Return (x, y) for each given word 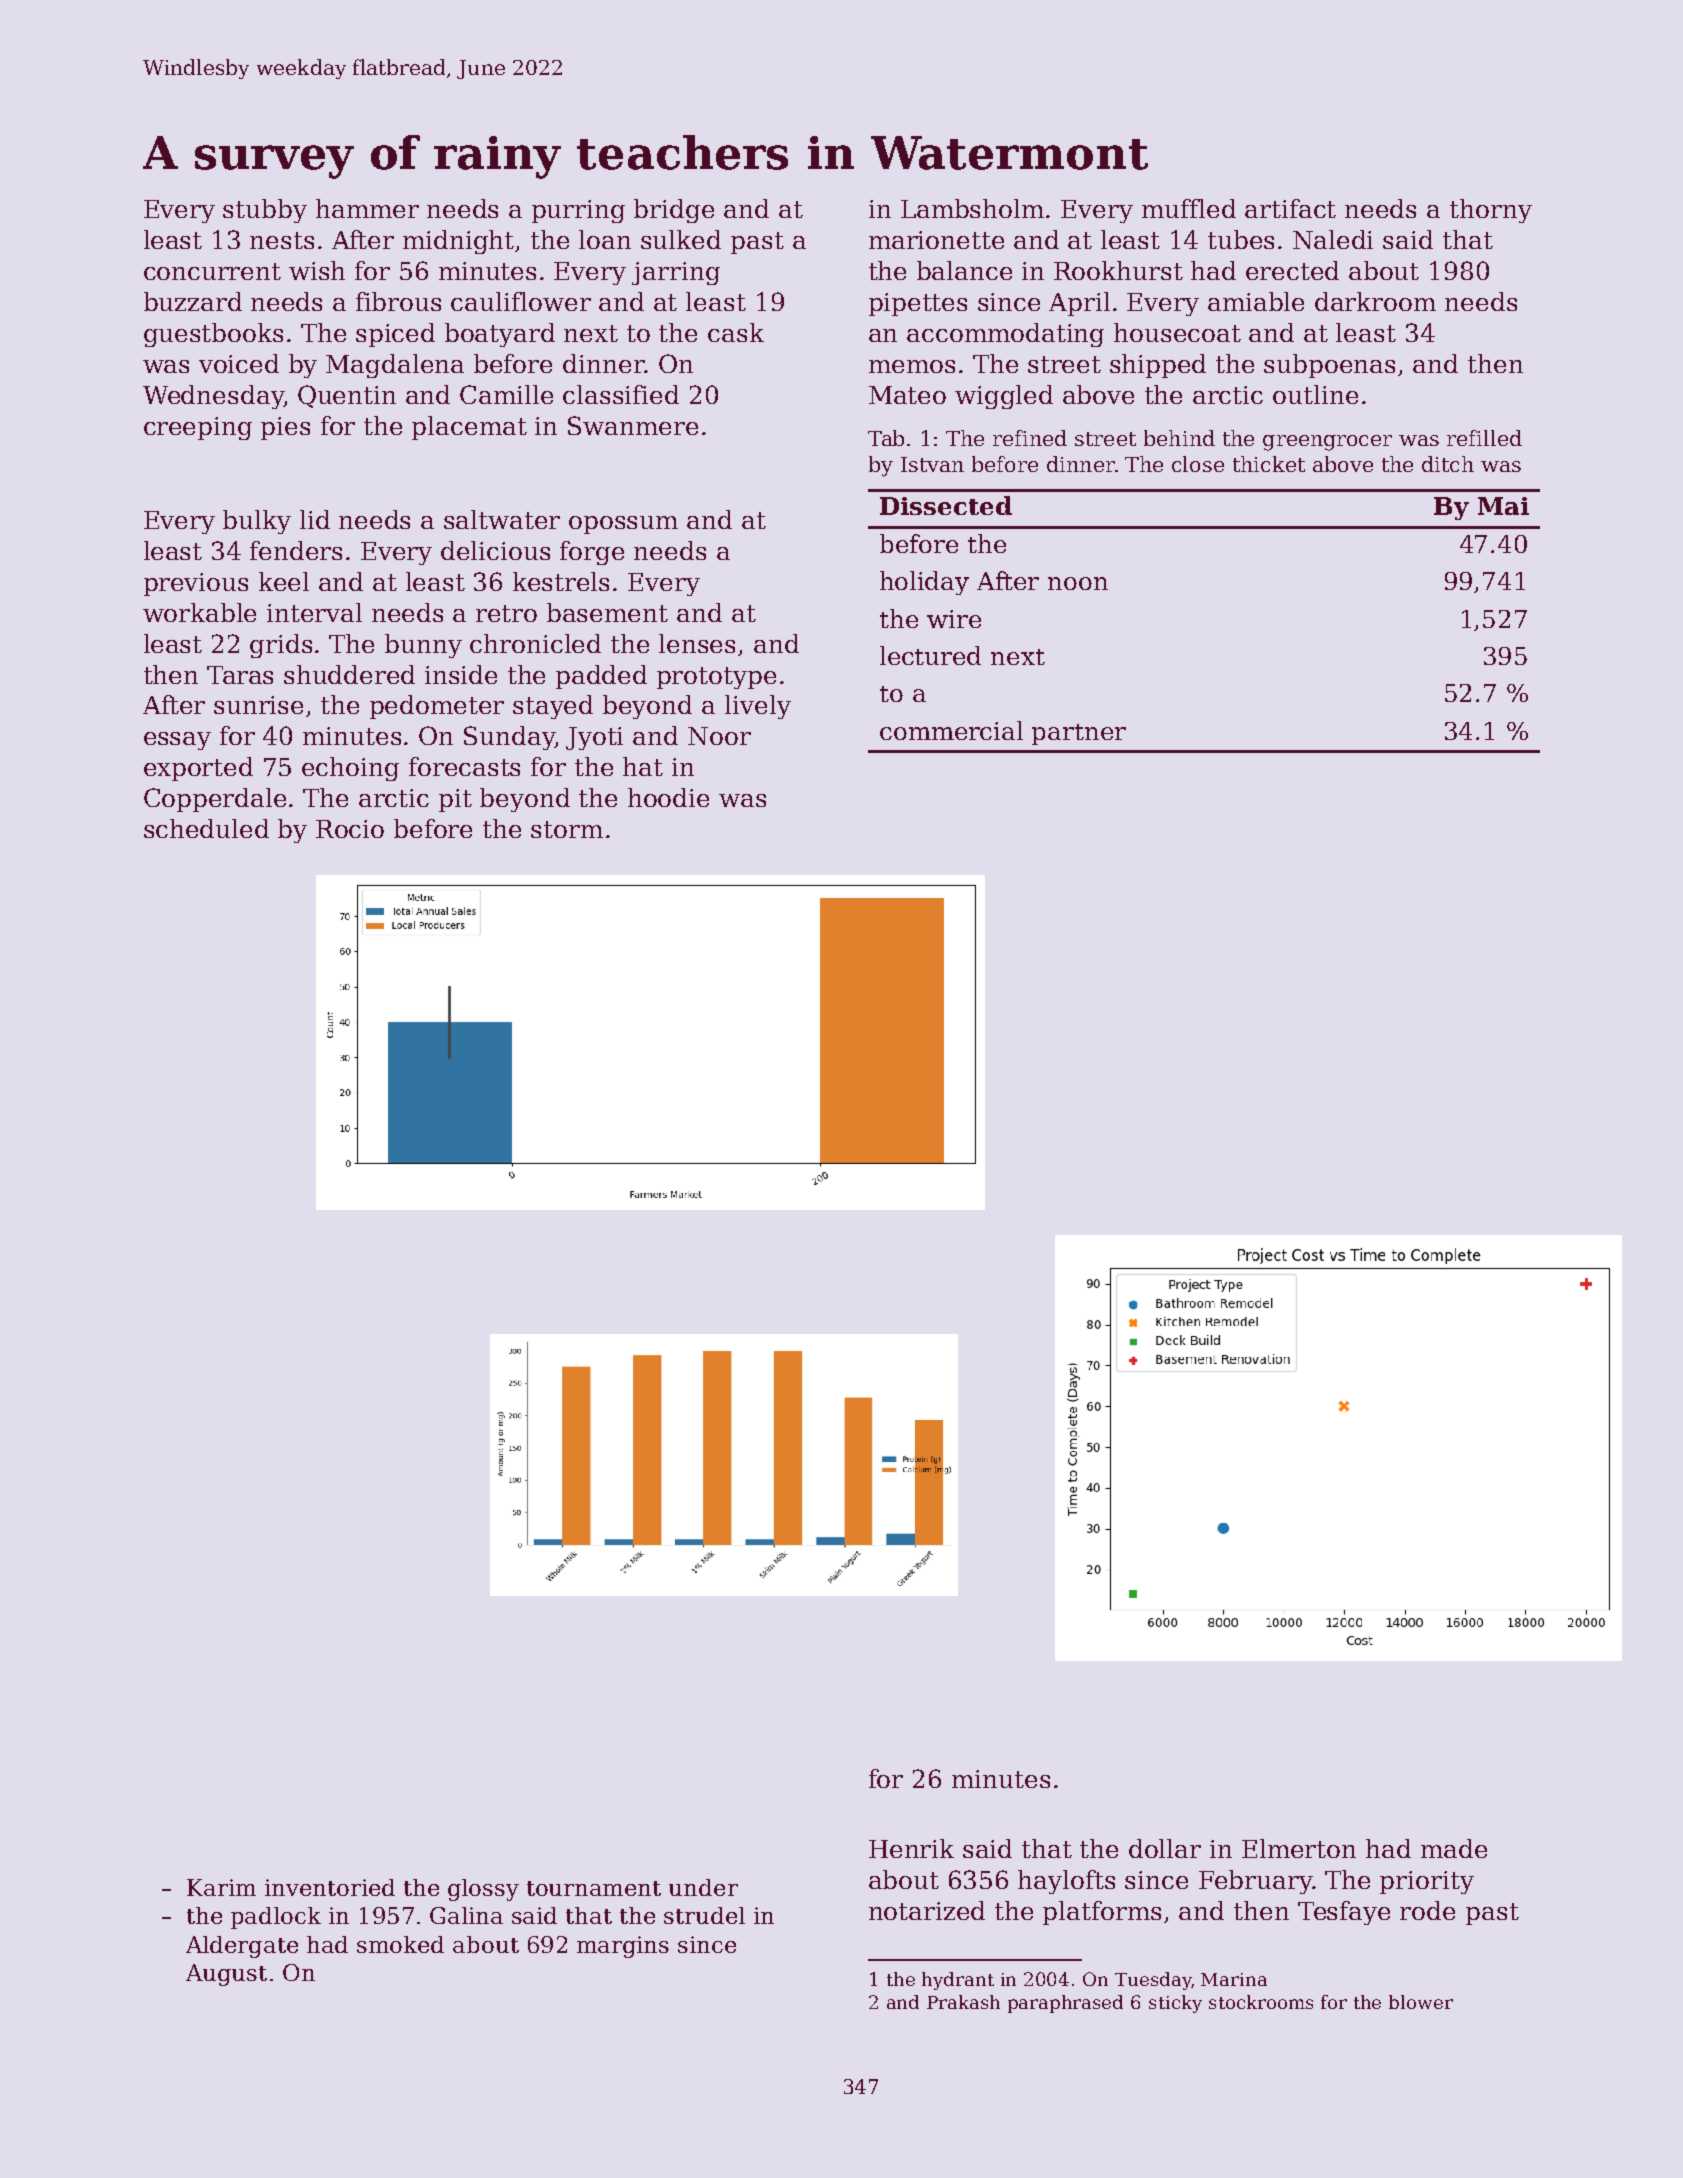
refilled (1484, 438)
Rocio (350, 829)
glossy (483, 1890)
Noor (719, 736)
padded (601, 677)
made (1454, 1848)
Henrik (911, 1848)
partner (1079, 734)
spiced (395, 335)
